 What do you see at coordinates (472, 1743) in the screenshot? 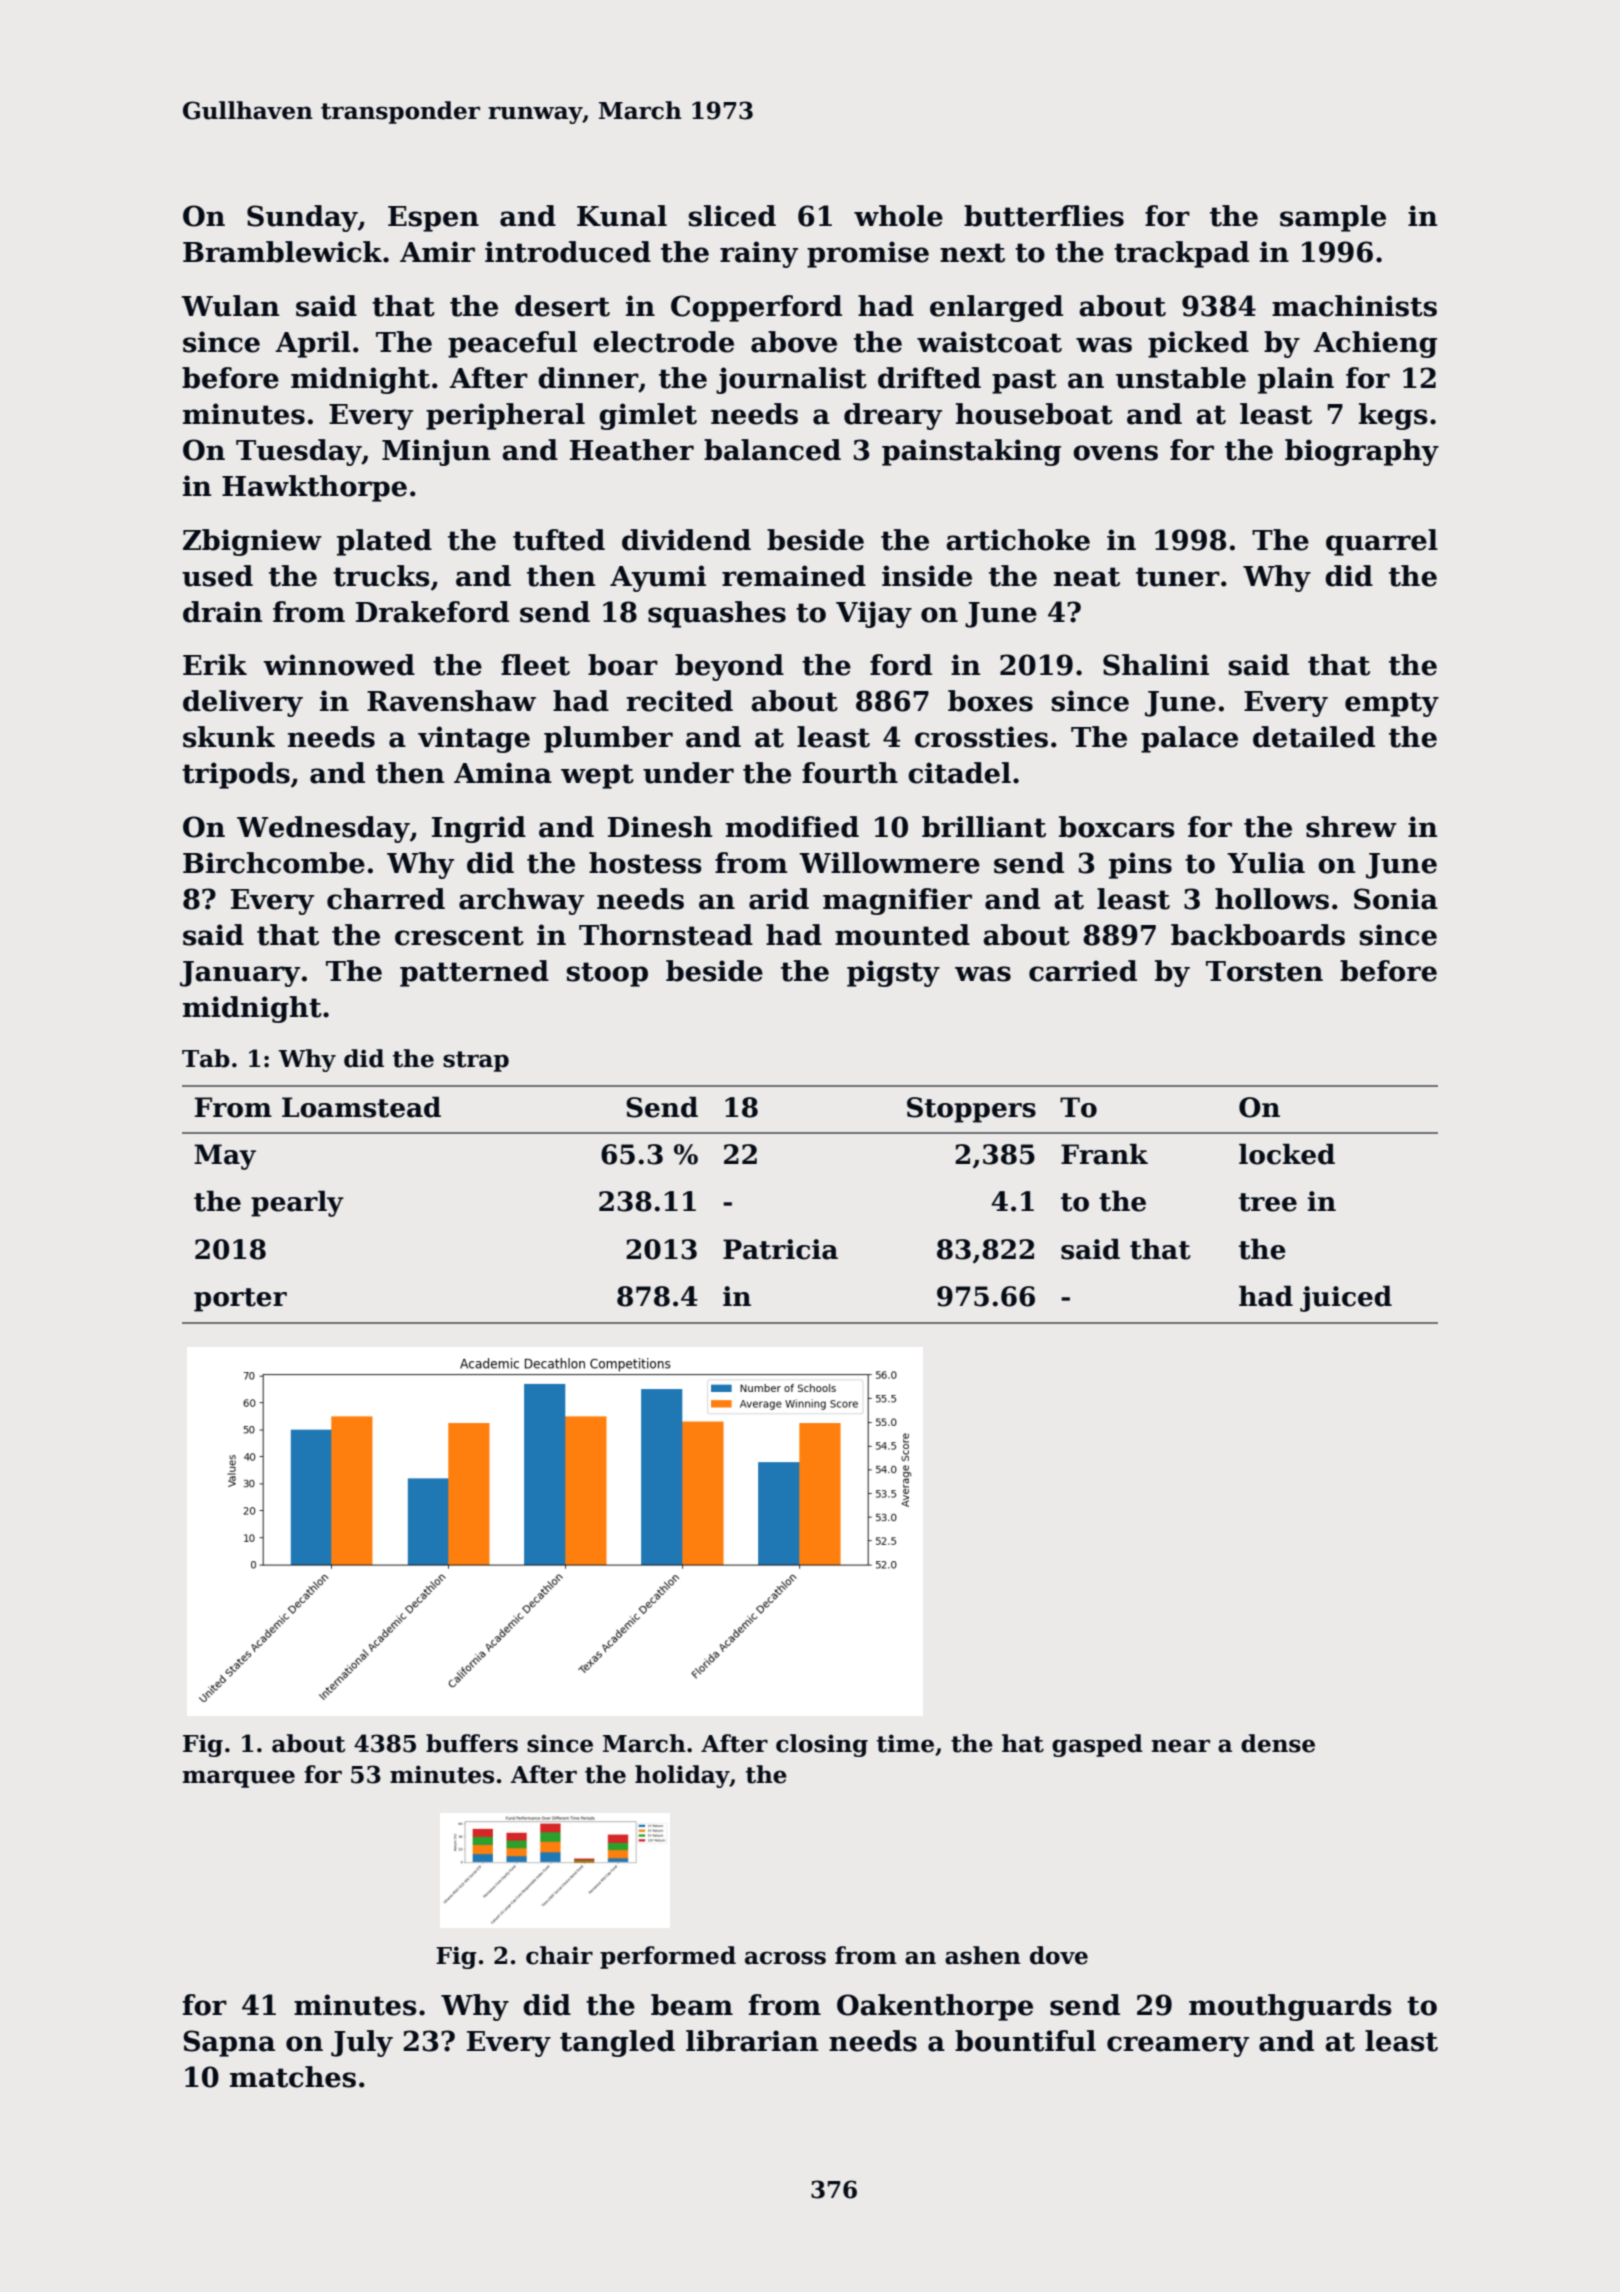
I see `buffers` at bounding box center [472, 1743].
